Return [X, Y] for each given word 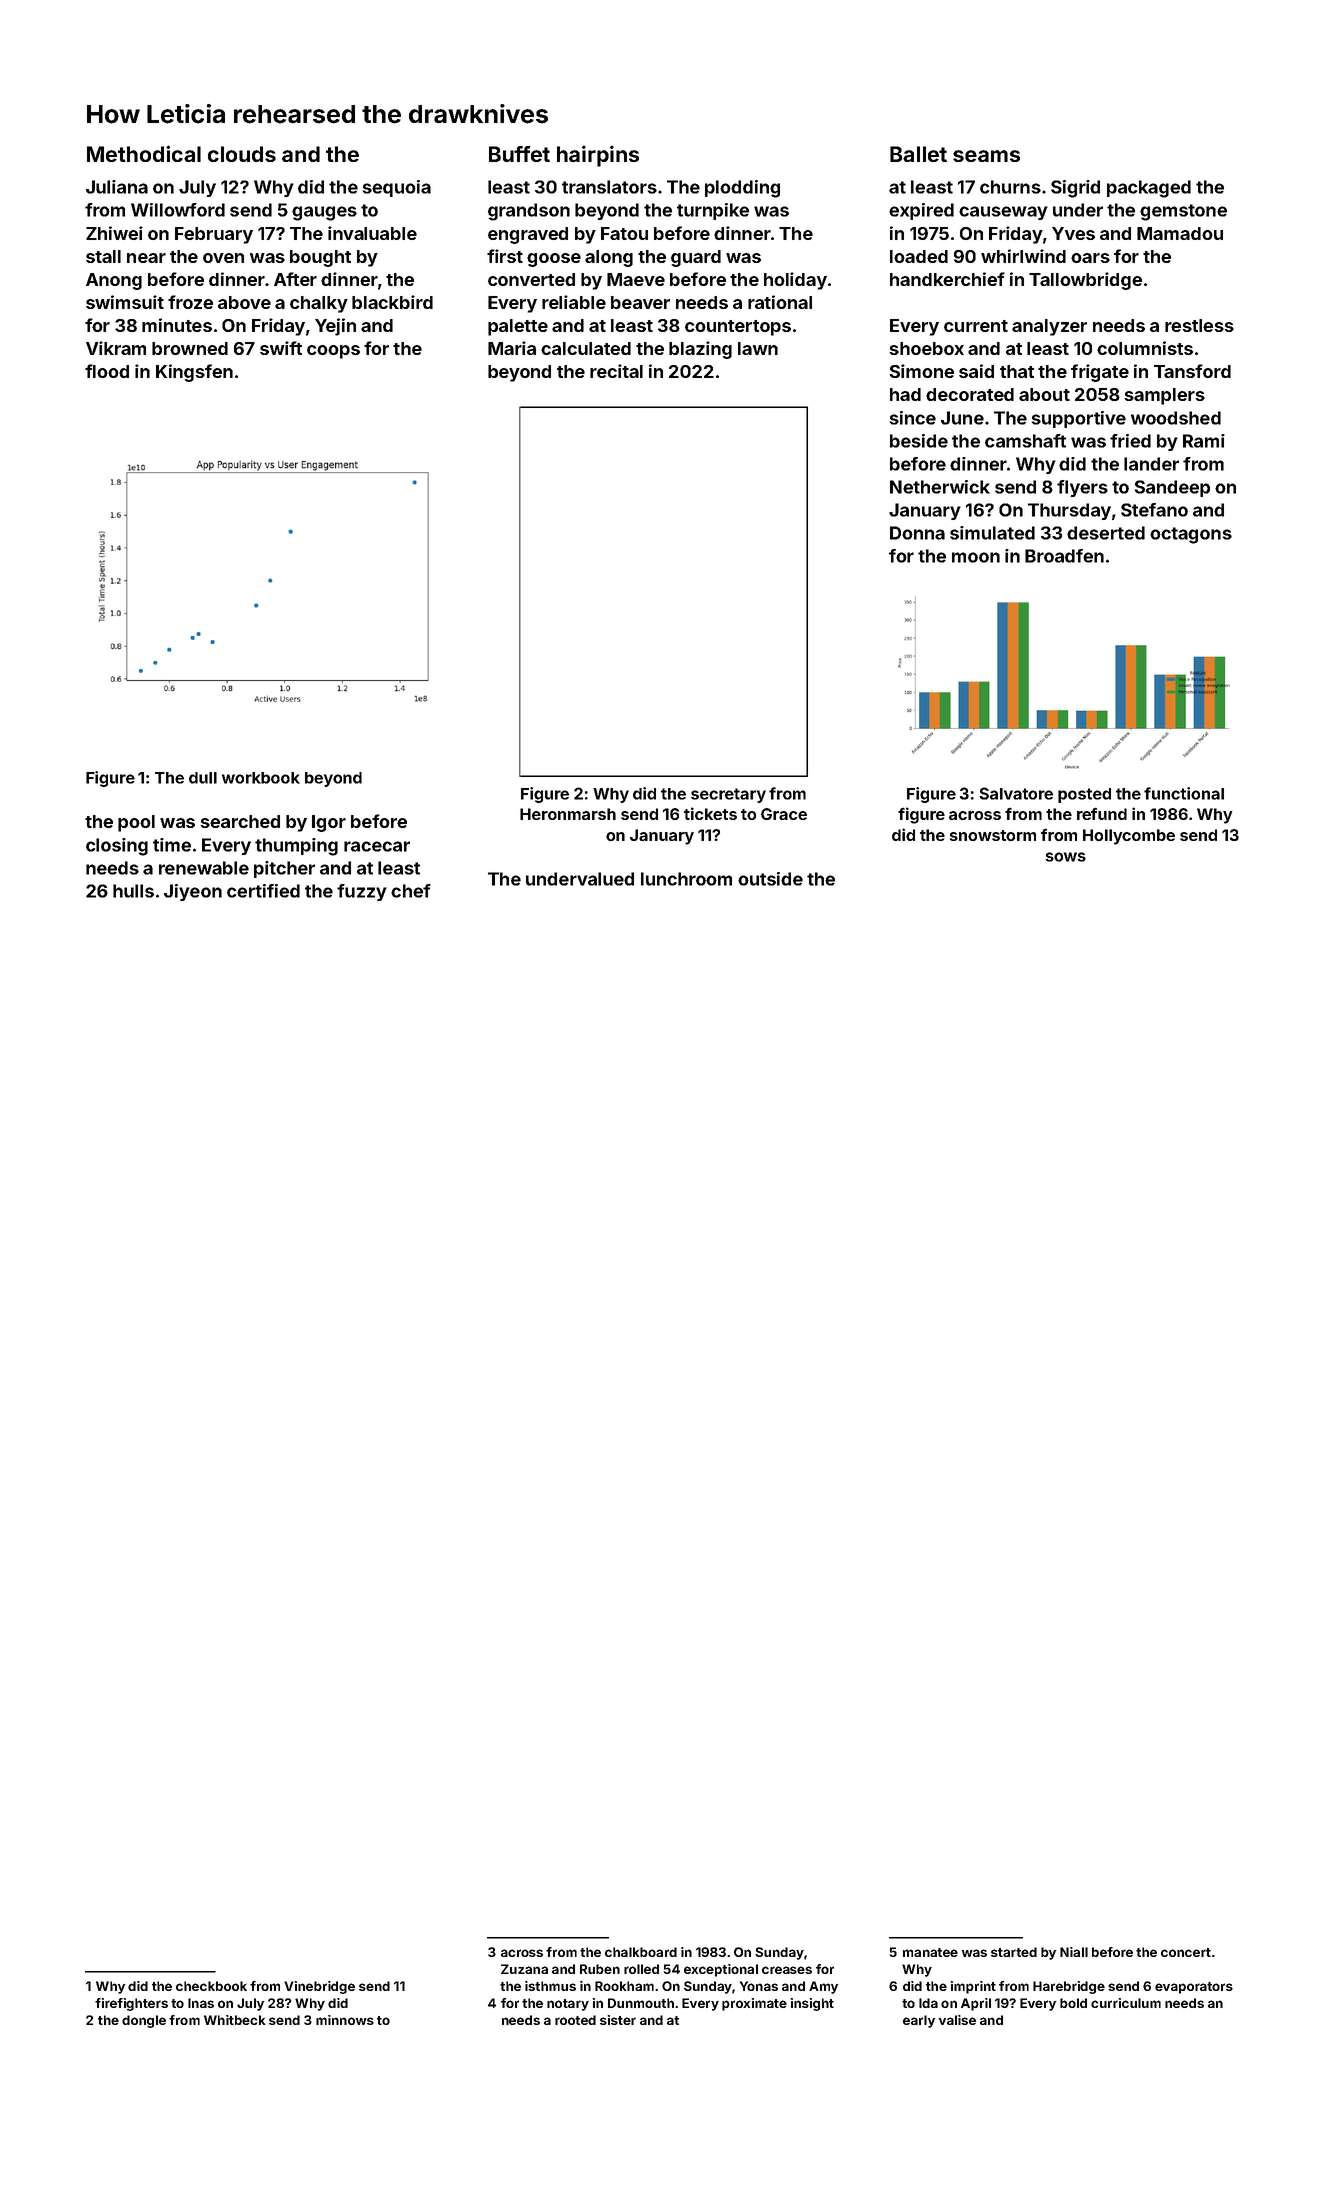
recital [616, 371]
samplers [1164, 396]
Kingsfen [194, 373]
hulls [133, 891]
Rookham [624, 1986]
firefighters [131, 2004]
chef [411, 891]
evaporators [1194, 1988]
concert [1186, 1952]
